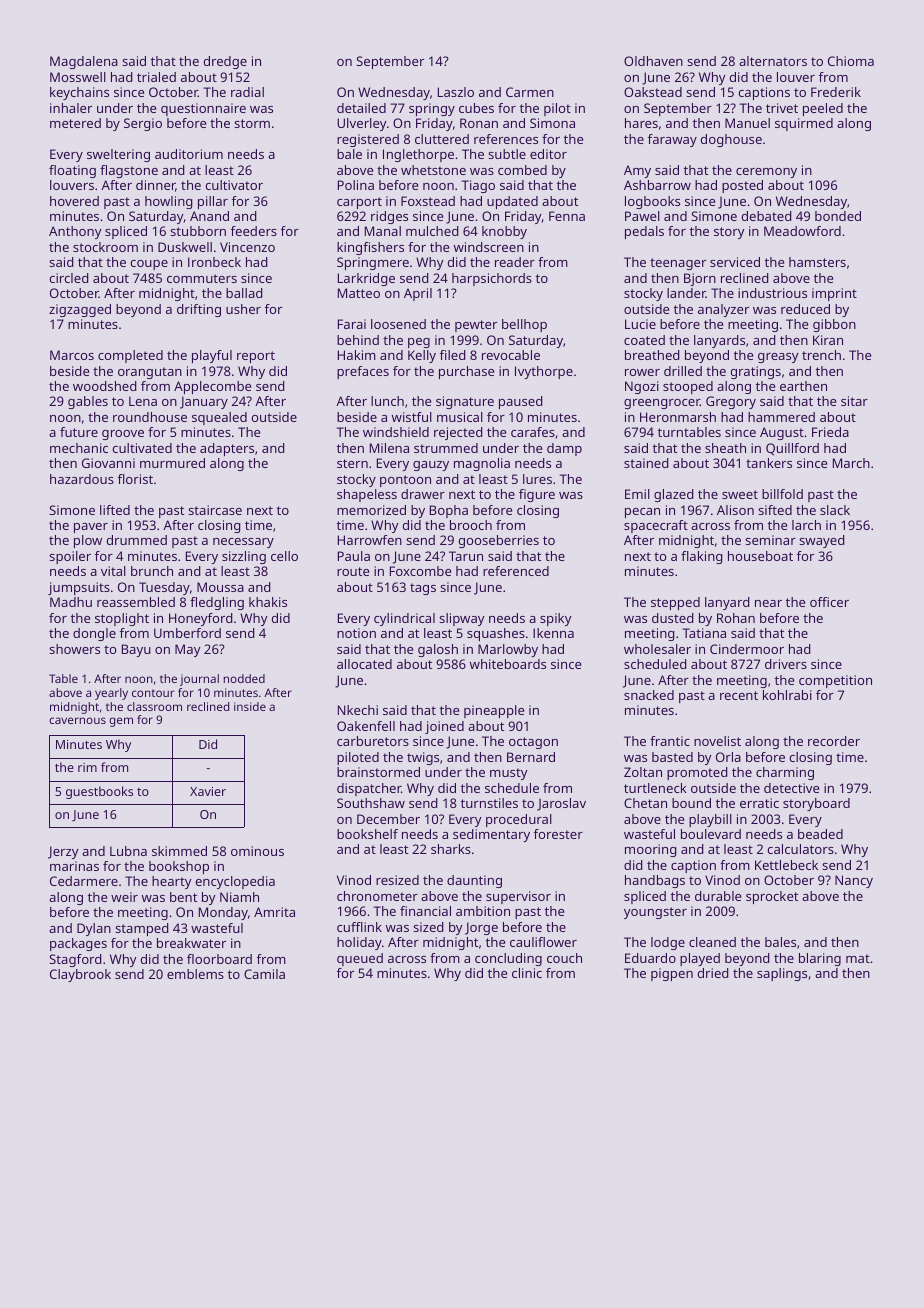 This document has height=1308, width=924. Describe the element at coordinates (79, 448) in the document. I see `mechanic` at that location.
